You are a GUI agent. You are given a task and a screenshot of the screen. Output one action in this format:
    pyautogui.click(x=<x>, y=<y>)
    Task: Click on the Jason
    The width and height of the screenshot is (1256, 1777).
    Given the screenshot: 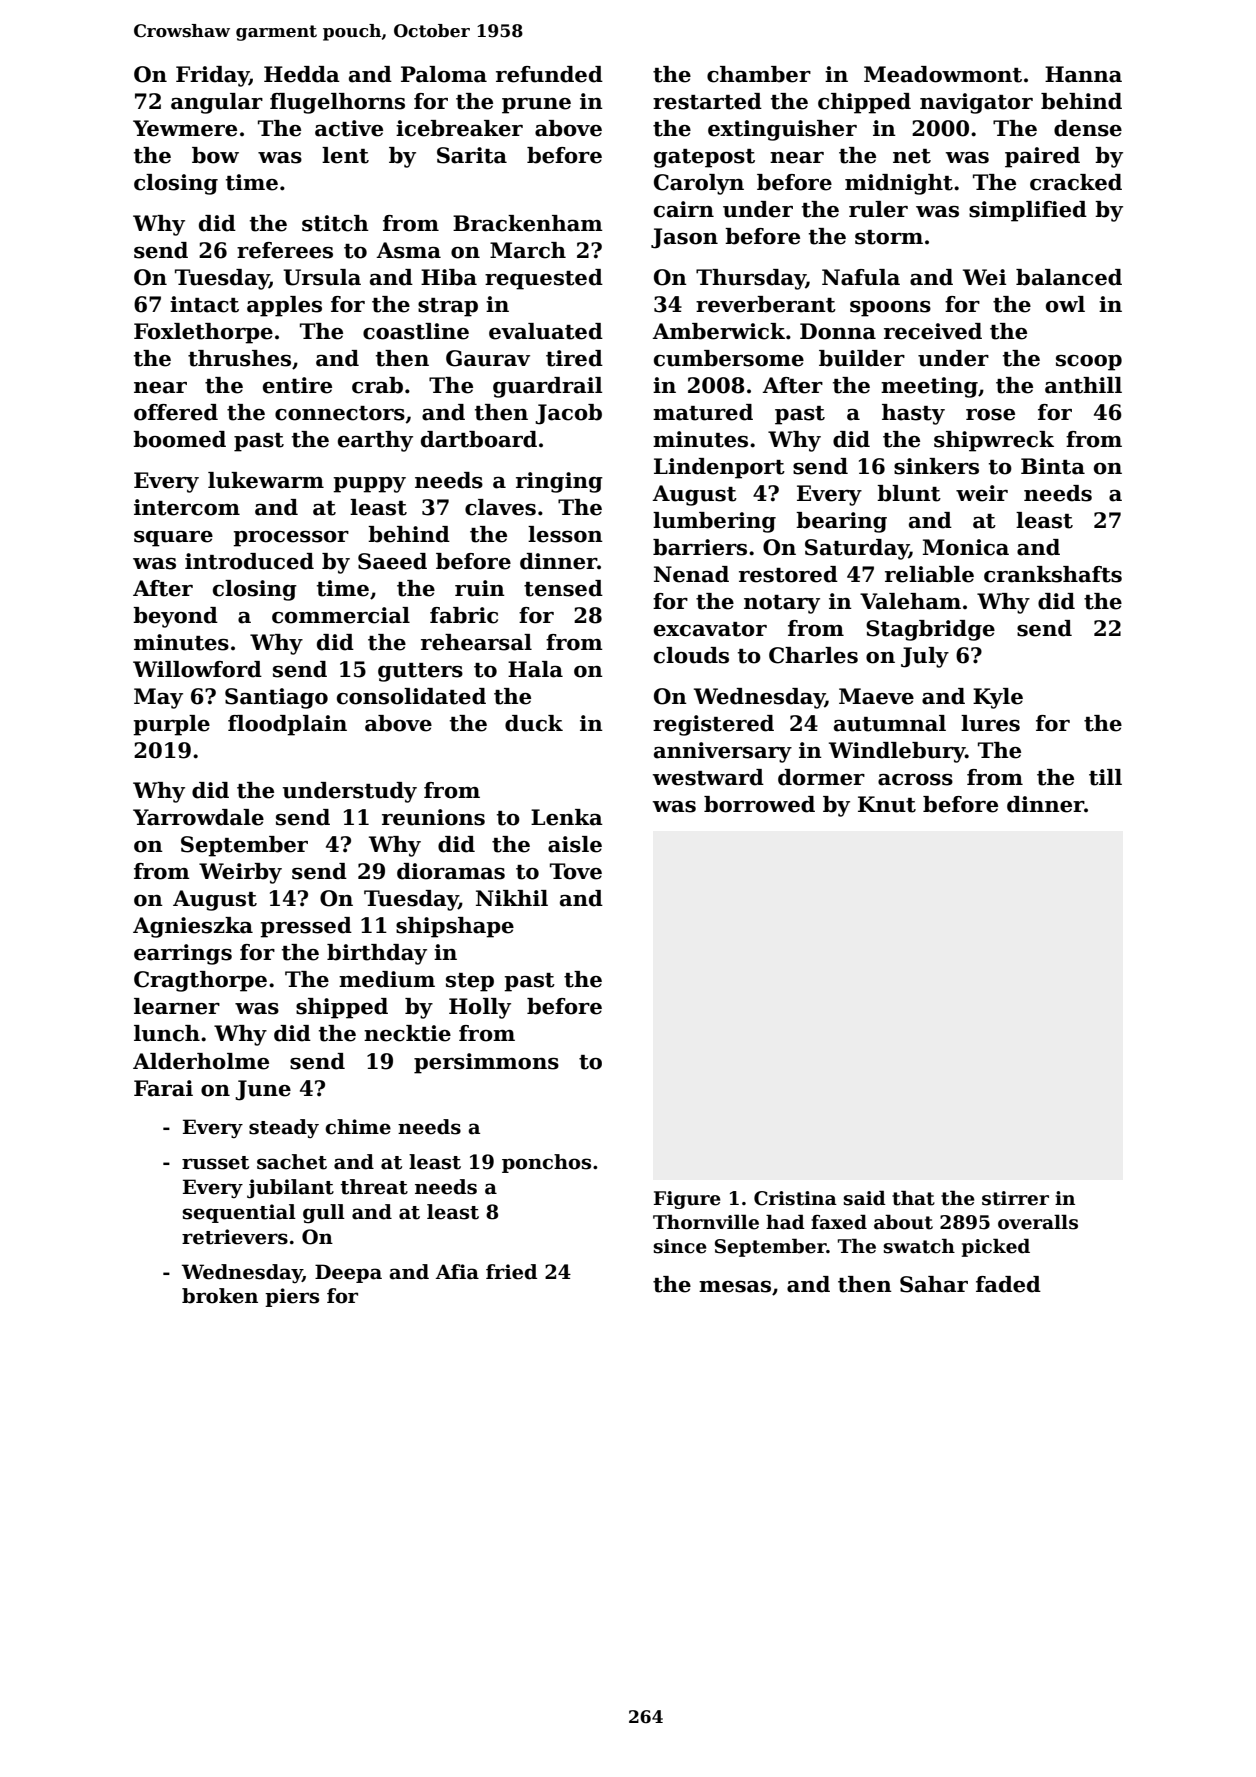 What is the action you would take?
    pyautogui.click(x=684, y=238)
